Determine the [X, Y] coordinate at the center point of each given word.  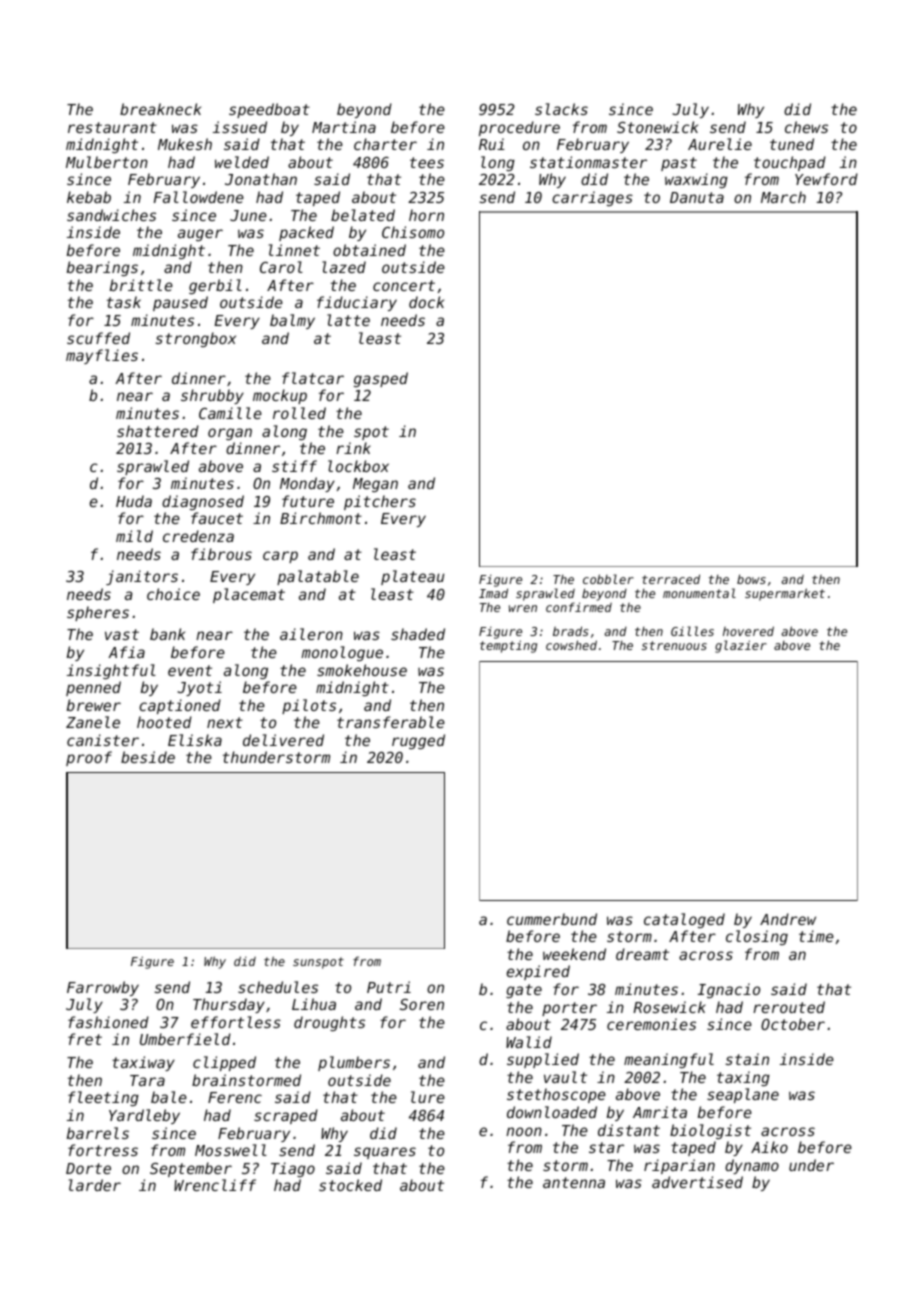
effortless [236, 1022]
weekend [574, 954]
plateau [412, 577]
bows [751, 579]
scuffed [98, 338]
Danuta [697, 197]
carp [280, 557]
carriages [592, 198]
